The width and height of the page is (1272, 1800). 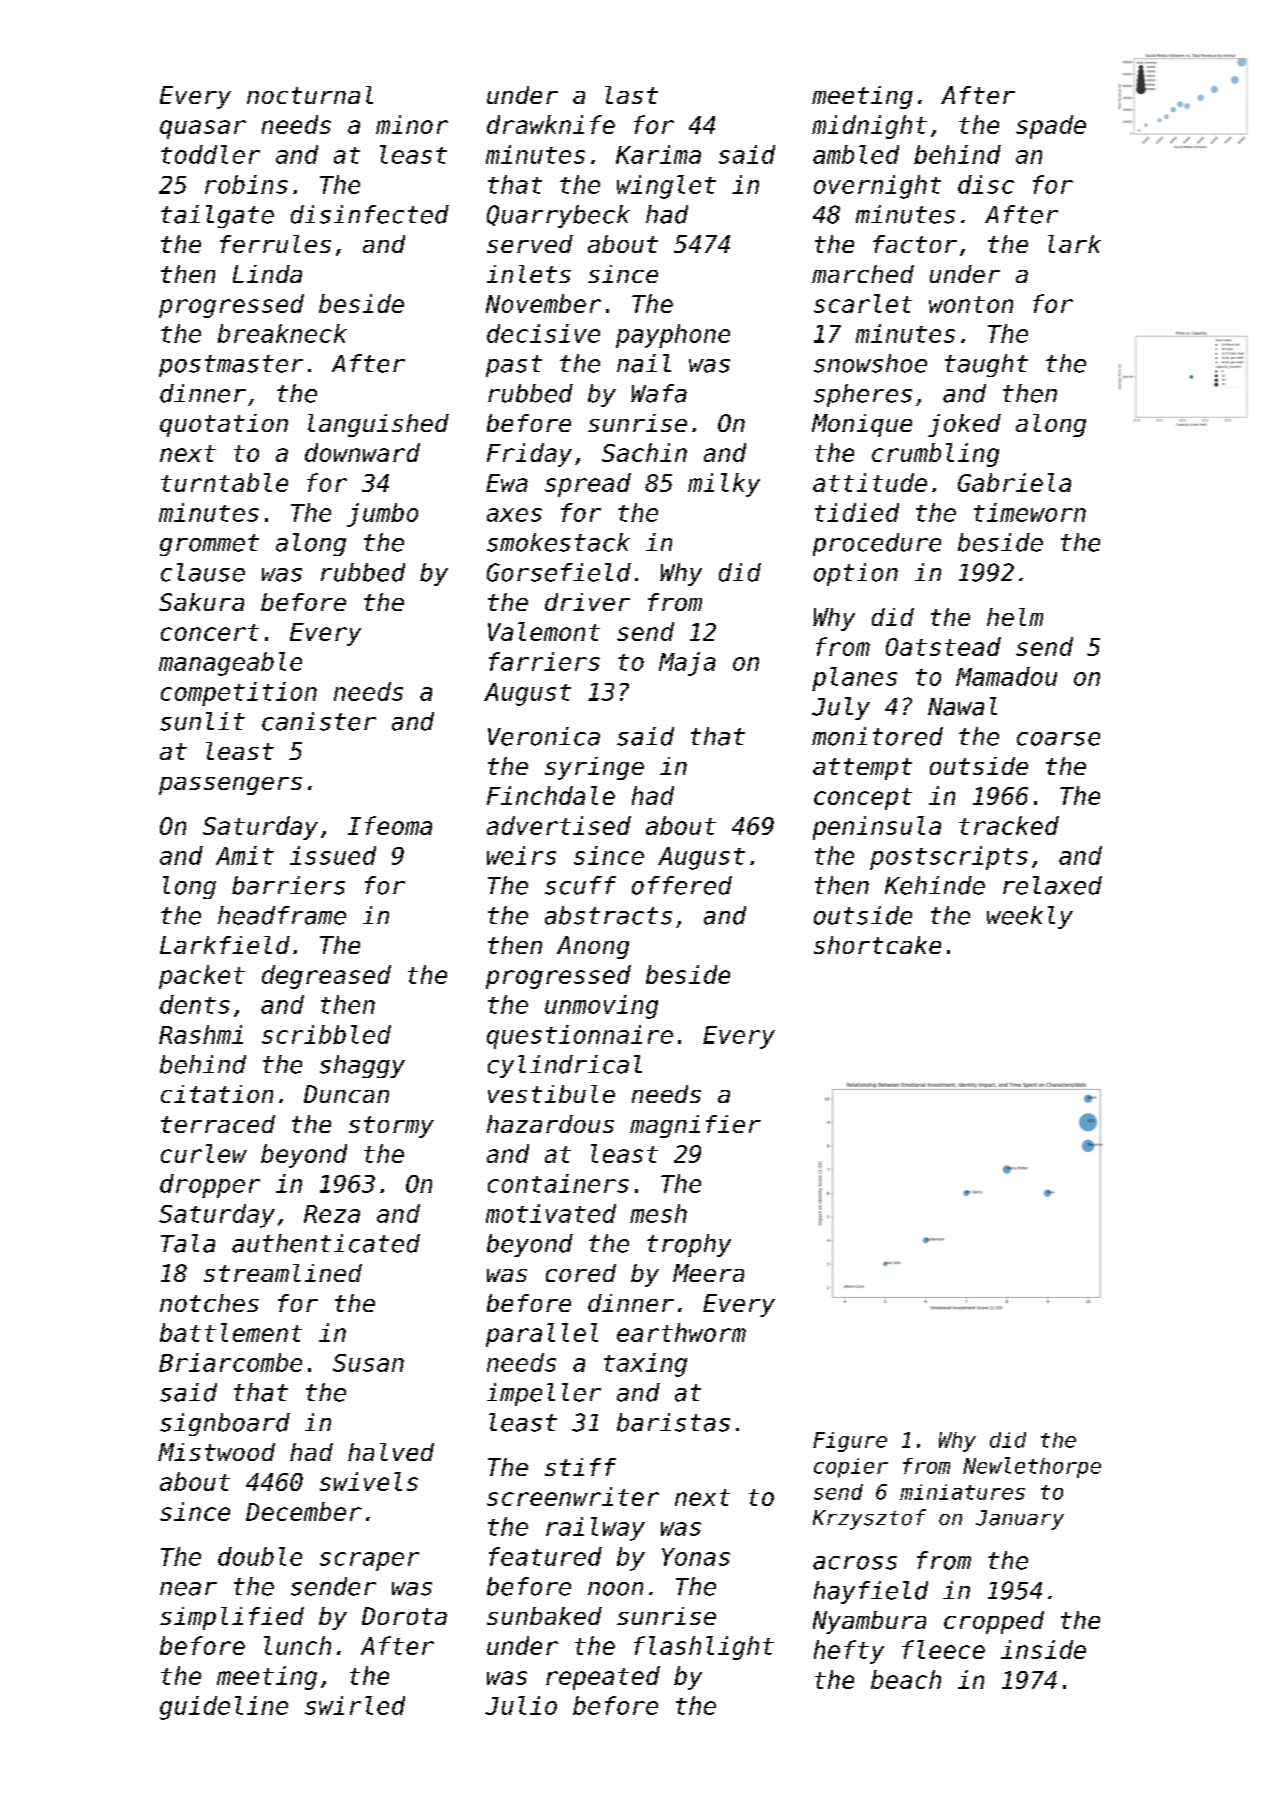 What do you see at coordinates (369, 1481) in the page?
I see `swivels` at bounding box center [369, 1481].
